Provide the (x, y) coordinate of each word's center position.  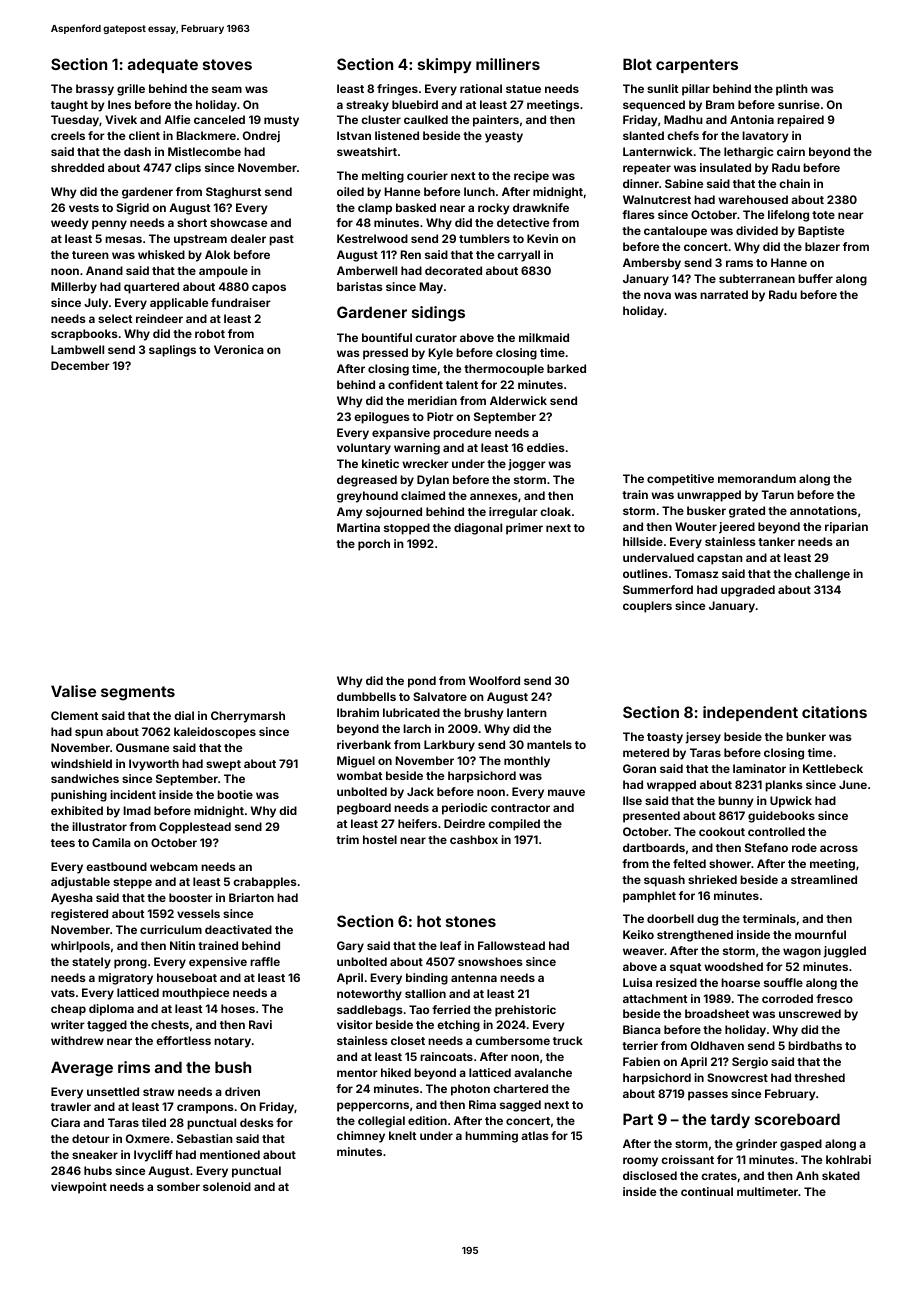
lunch (479, 191)
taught (69, 106)
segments (138, 693)
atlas (535, 1135)
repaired (800, 121)
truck (568, 1040)
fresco (834, 998)
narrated (724, 294)
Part (638, 1119)
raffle (265, 961)
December (80, 365)
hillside (643, 541)
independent (750, 713)
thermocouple (504, 370)
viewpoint (79, 1188)
